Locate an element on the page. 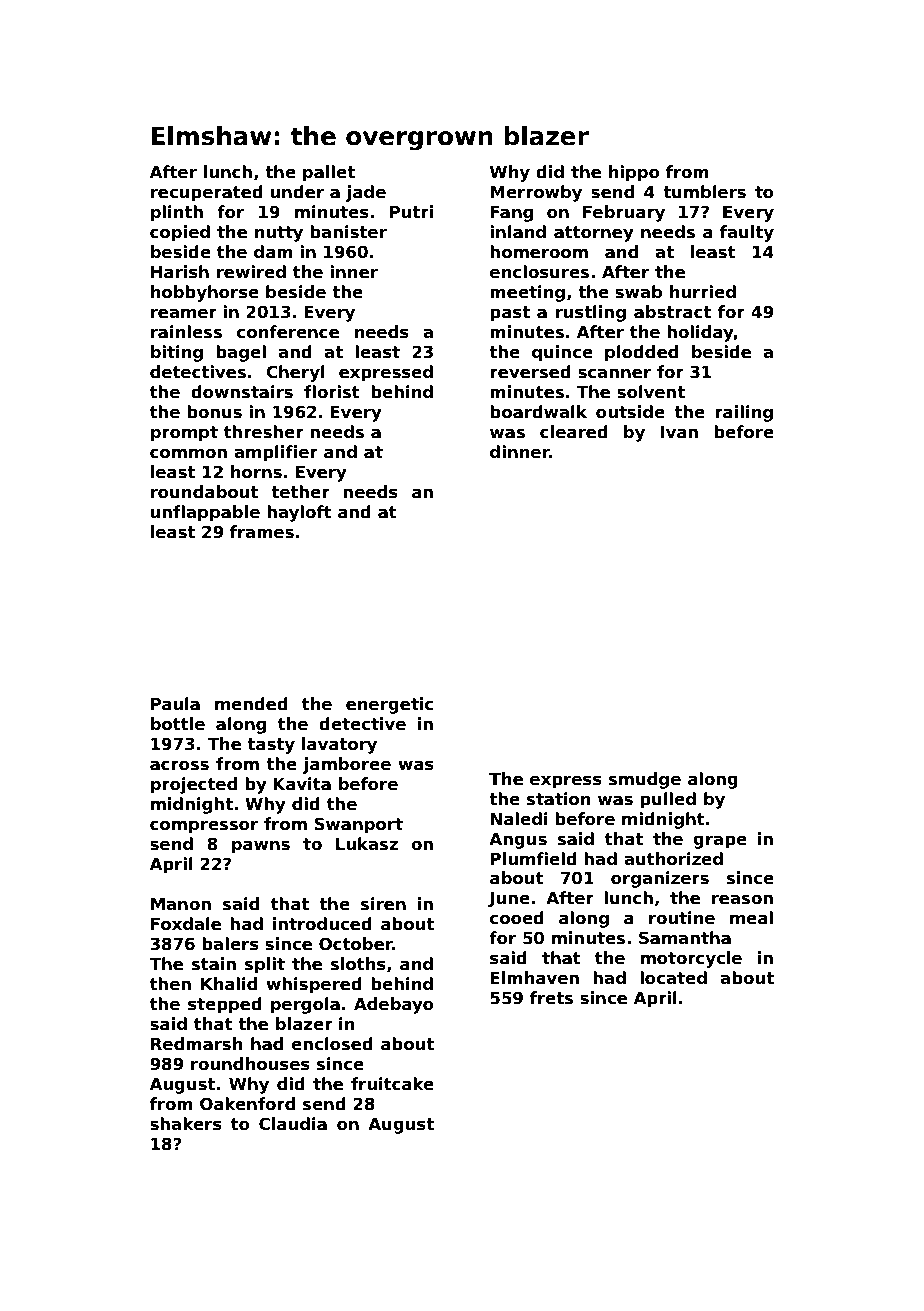 This page has height=1311, width=924. hippo is located at coordinates (634, 173).
